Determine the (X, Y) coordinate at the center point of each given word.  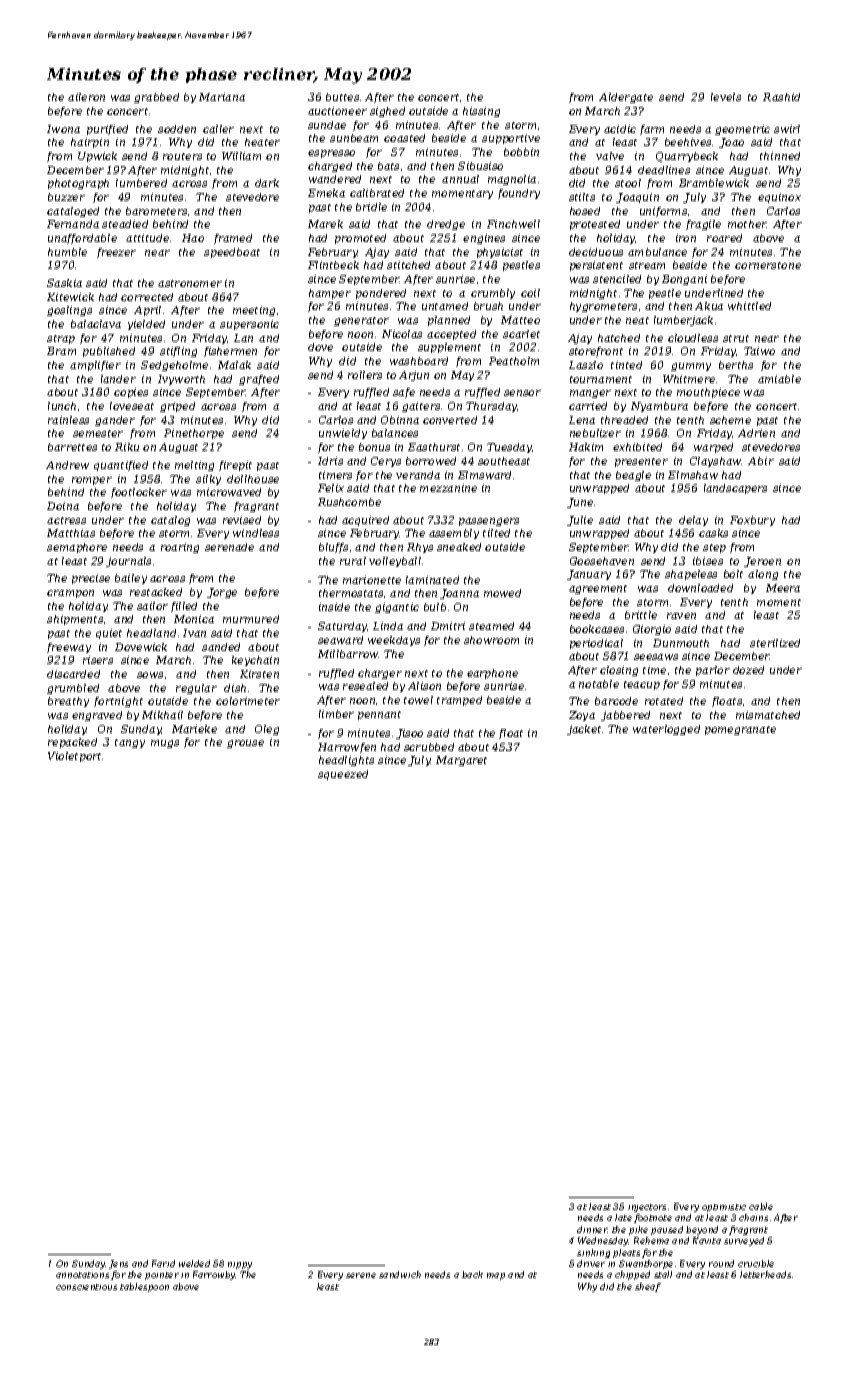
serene (361, 1275)
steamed (491, 626)
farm (652, 130)
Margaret (461, 761)
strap (61, 339)
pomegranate (740, 730)
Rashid (781, 97)
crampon (70, 594)
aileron (86, 97)
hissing (481, 112)
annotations (82, 1275)
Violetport (75, 757)
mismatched (768, 715)
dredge (446, 225)
